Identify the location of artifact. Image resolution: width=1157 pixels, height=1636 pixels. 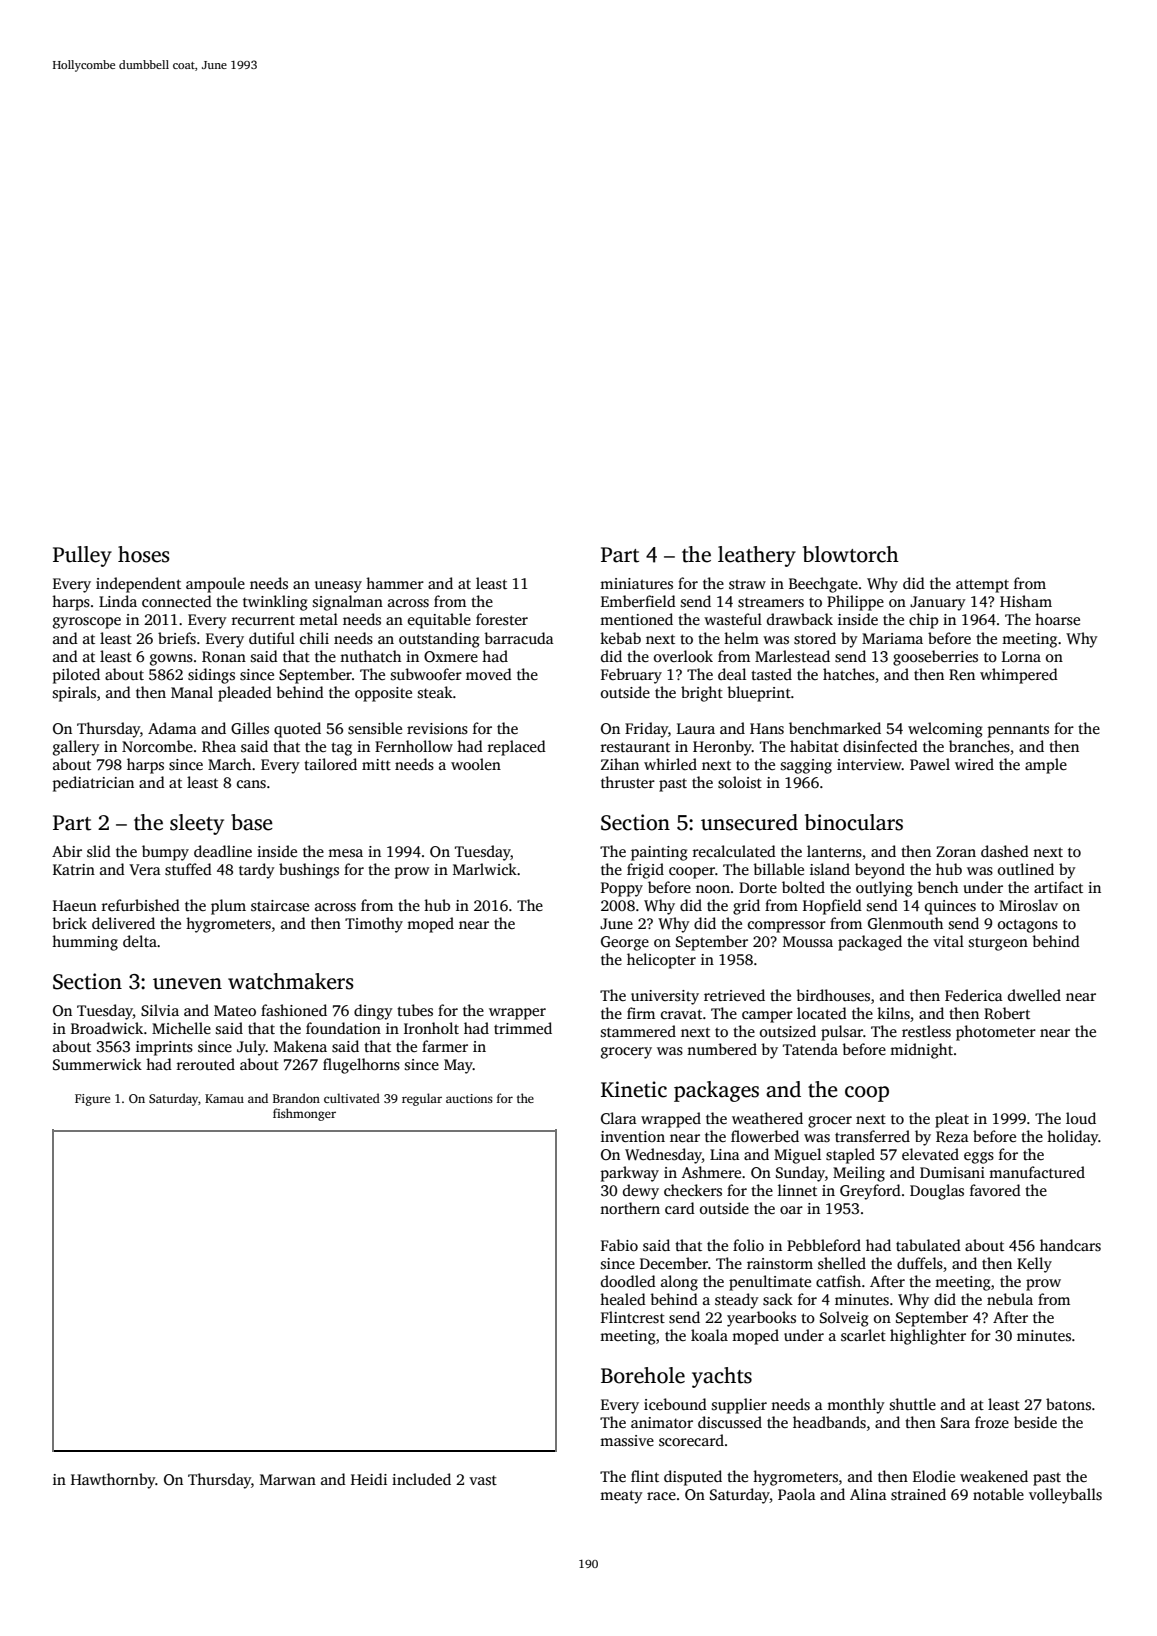
(1058, 887).
